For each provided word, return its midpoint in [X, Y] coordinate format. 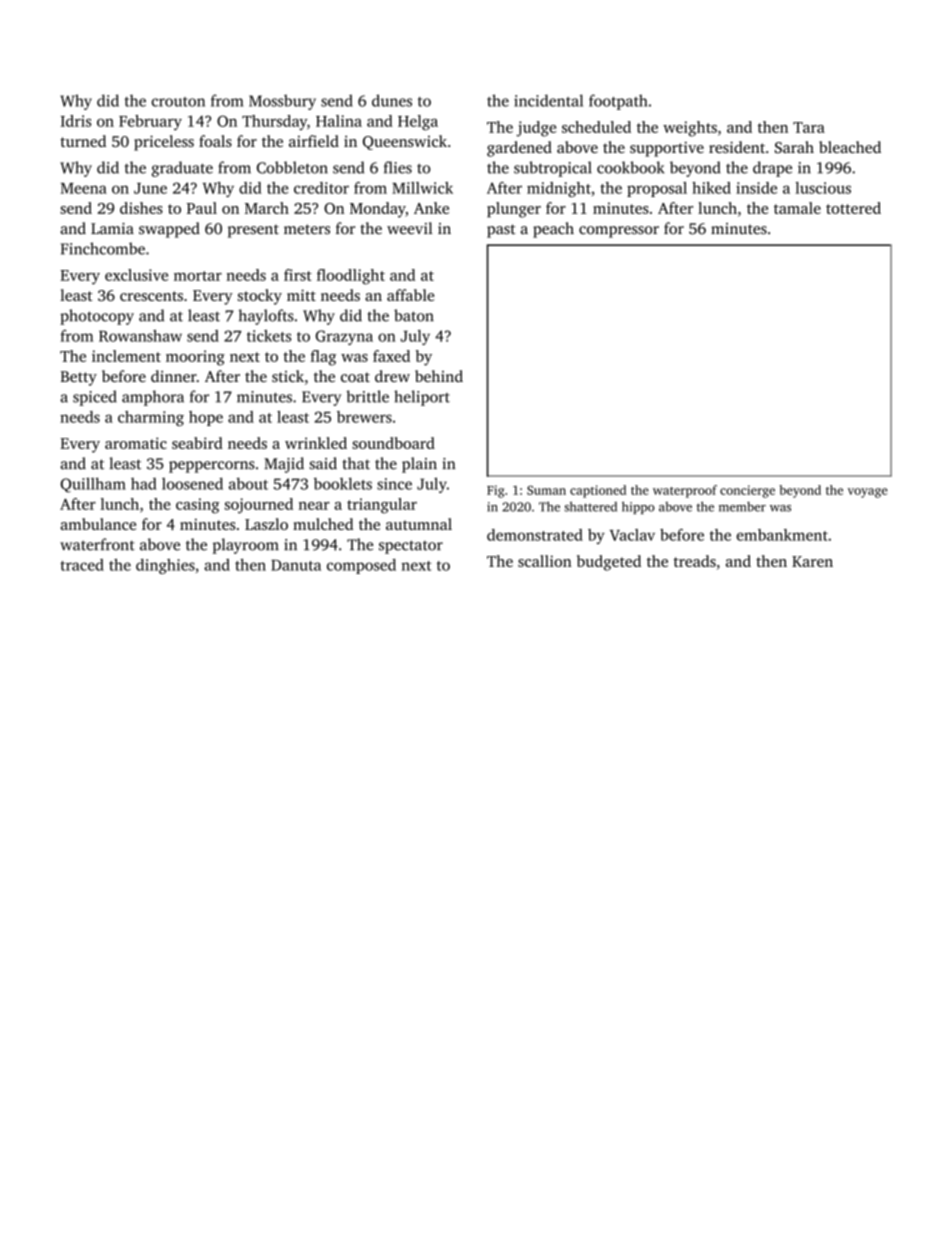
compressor [619, 232]
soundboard [393, 443]
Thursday [274, 122]
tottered [853, 208]
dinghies [165, 566]
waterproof [685, 491]
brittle [367, 396]
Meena [84, 188]
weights [690, 129]
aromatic [136, 443]
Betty [79, 378]
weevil [409, 228]
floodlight [351, 277]
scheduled [596, 127]
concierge [747, 491]
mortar [198, 276]
